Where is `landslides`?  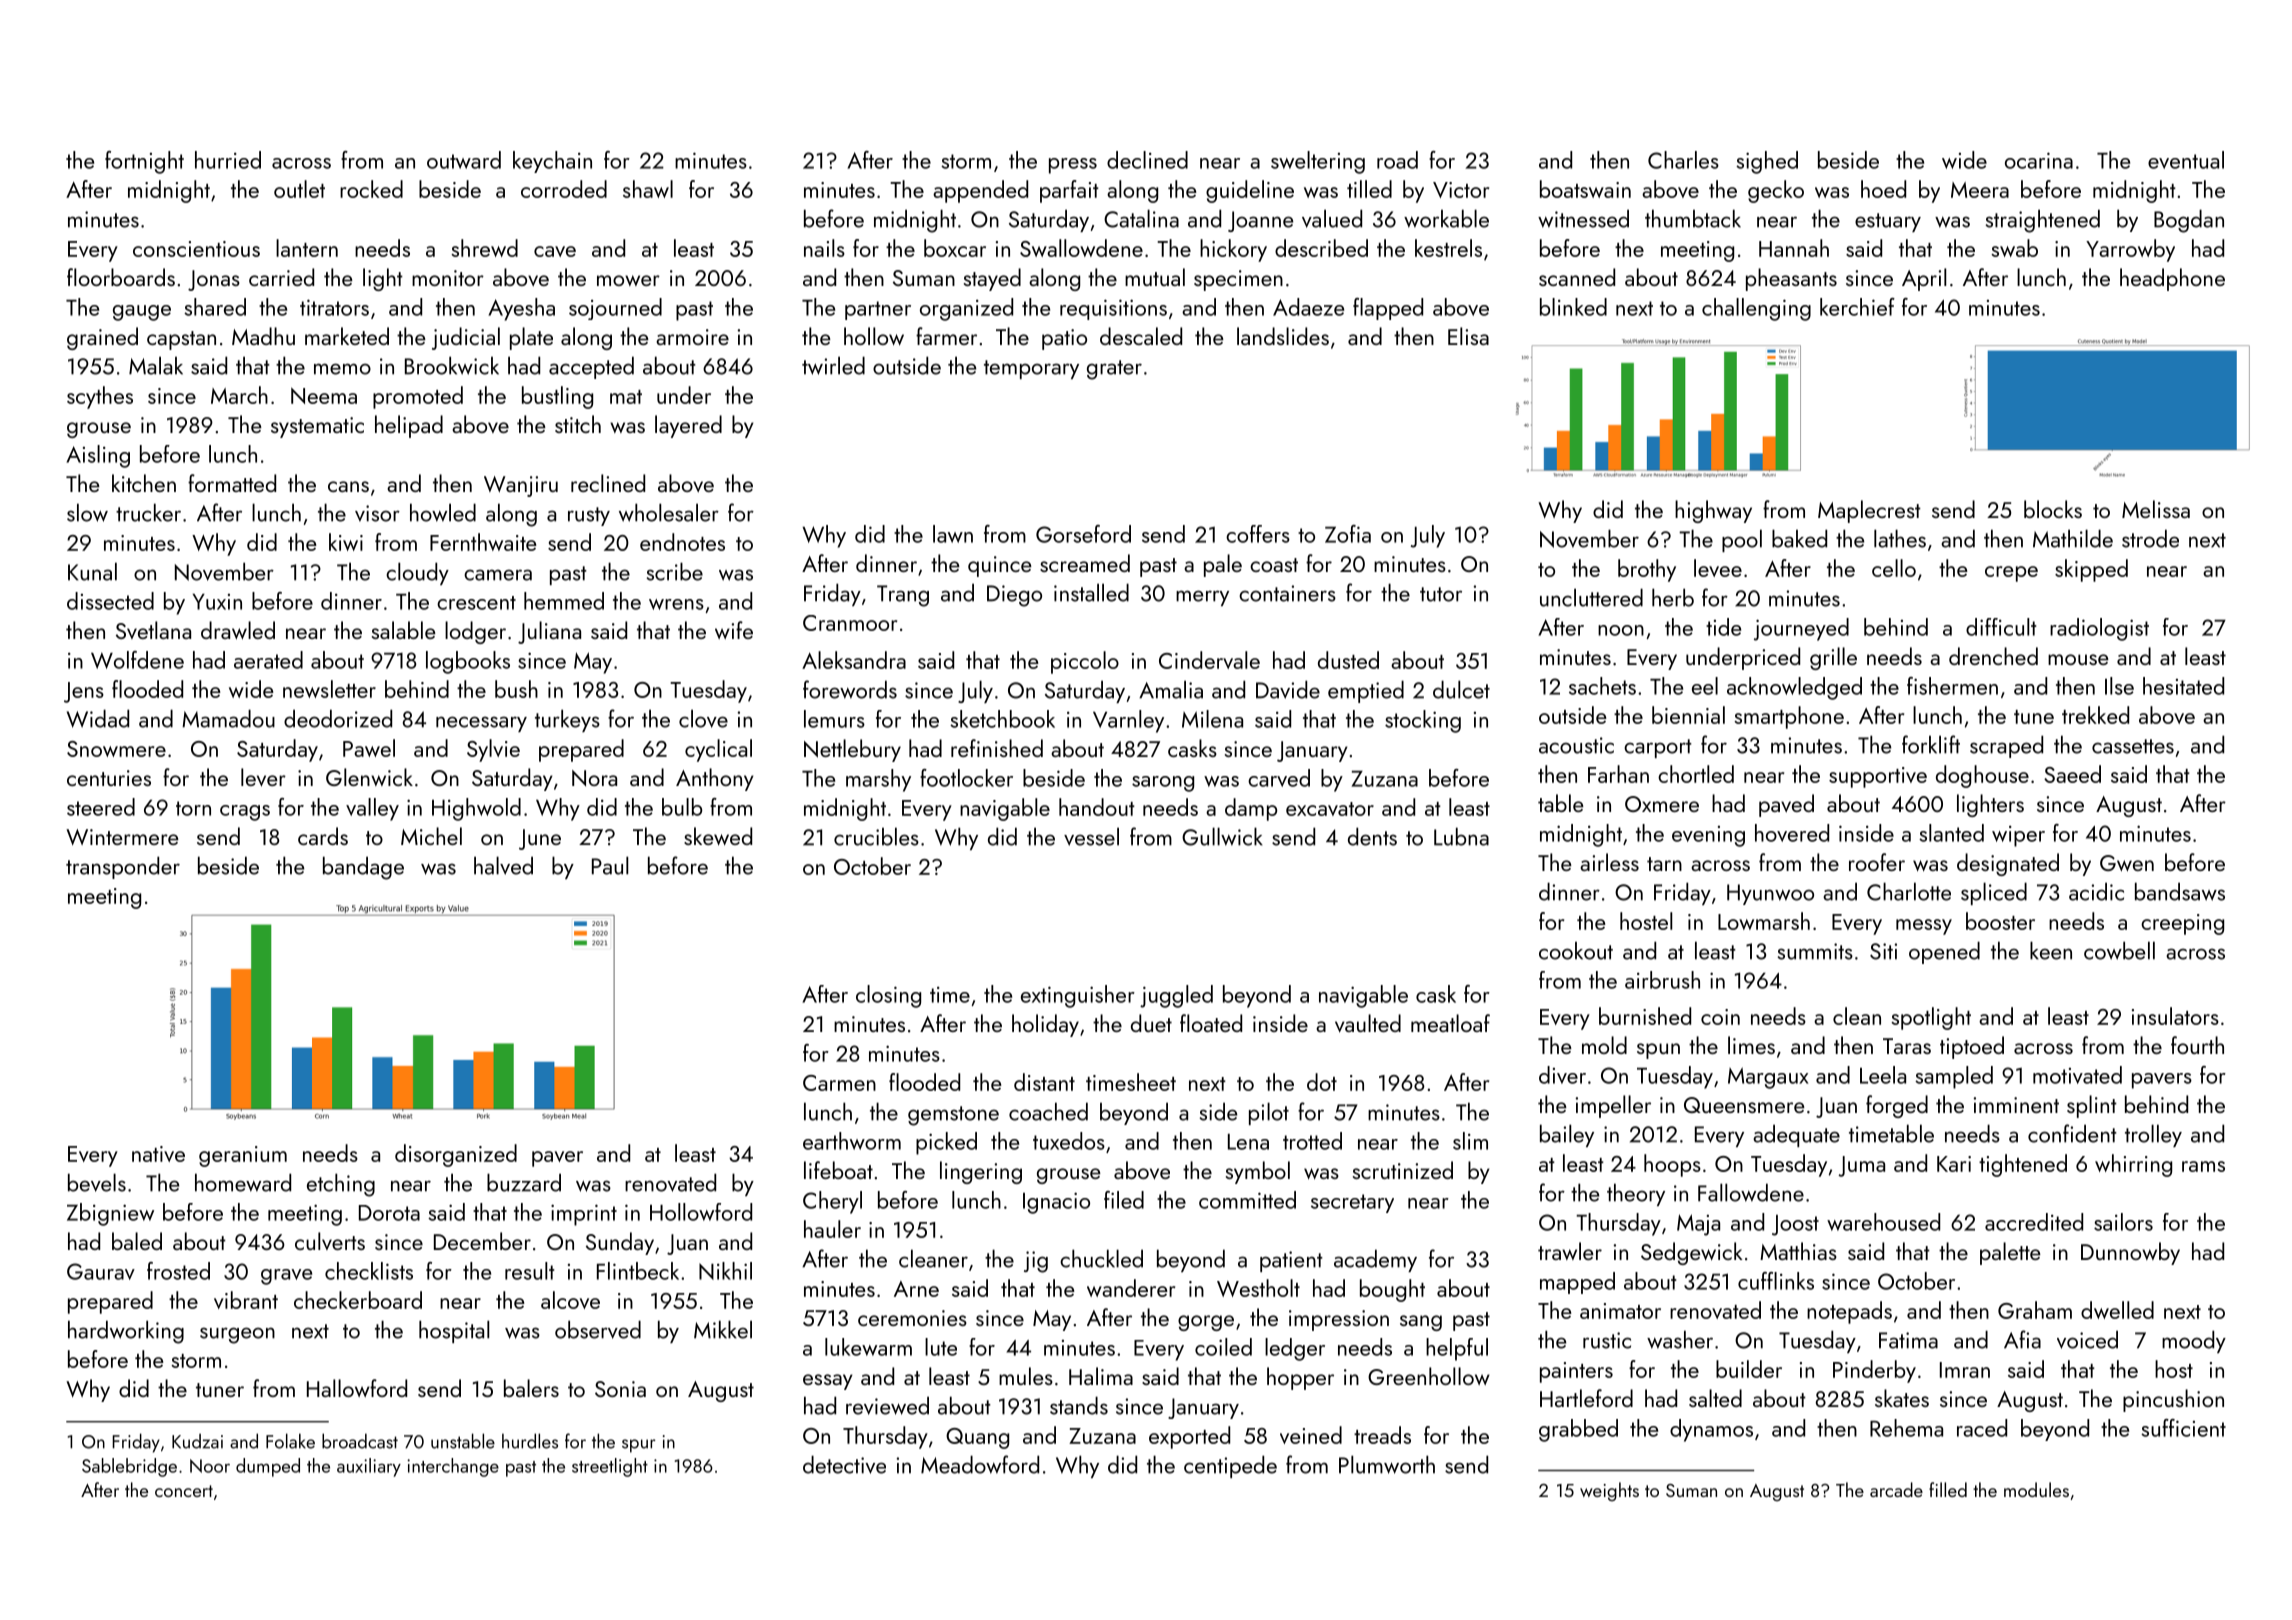
landslides is located at coordinates (1283, 336).
